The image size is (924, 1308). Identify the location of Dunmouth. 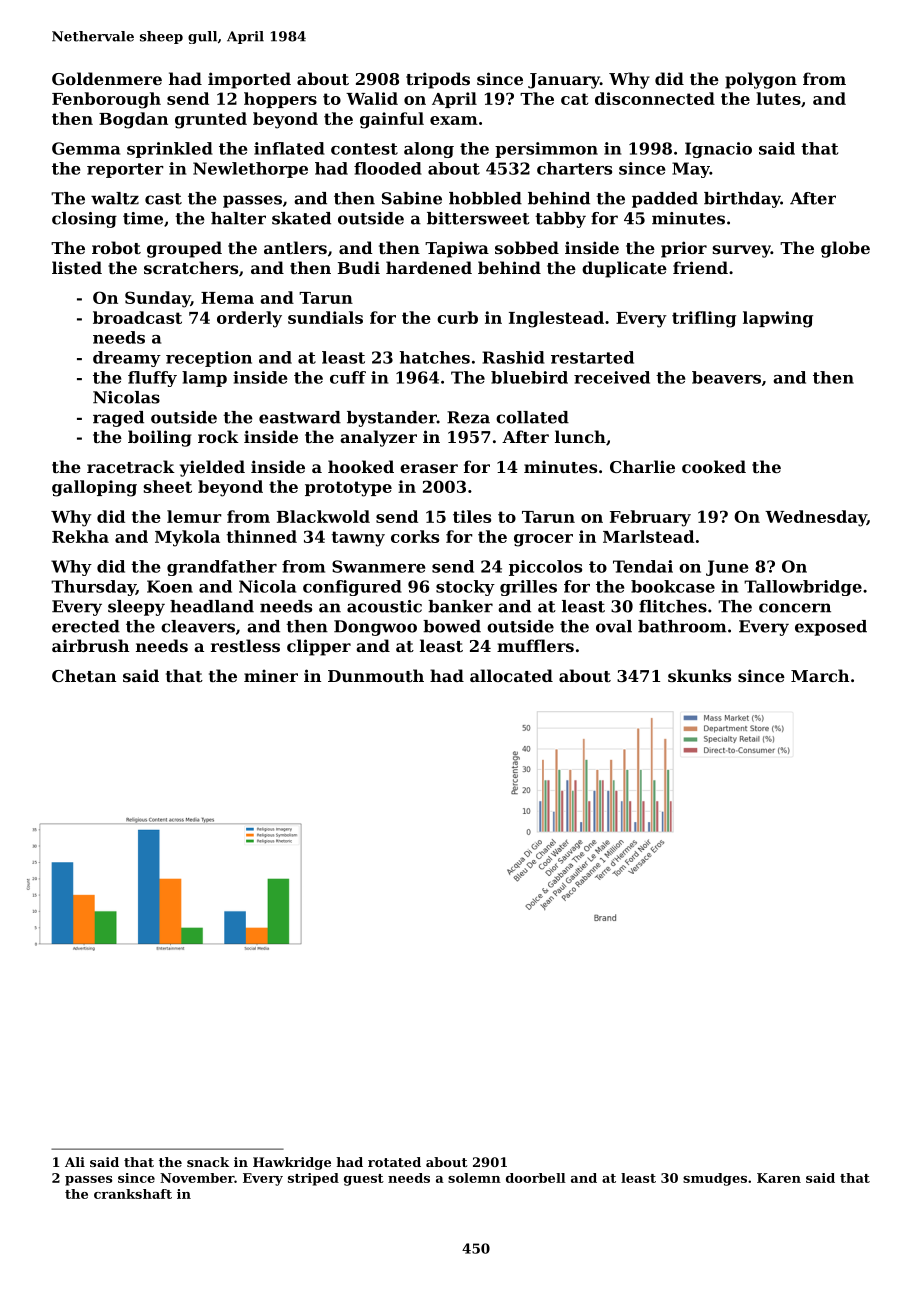
(376, 675).
